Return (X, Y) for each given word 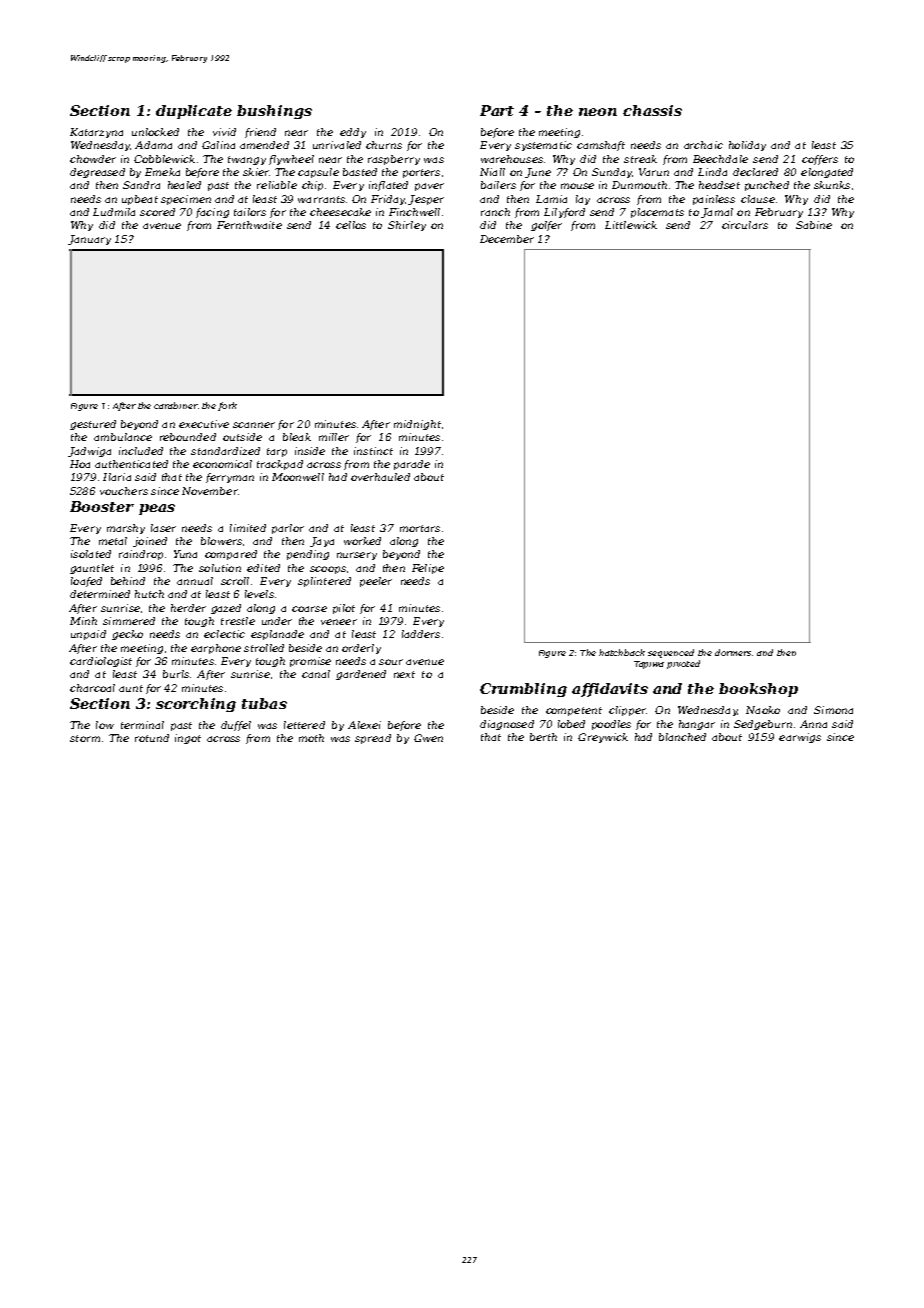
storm (85, 738)
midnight (417, 425)
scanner (254, 425)
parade (412, 465)
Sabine (814, 225)
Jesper (426, 200)
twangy (247, 160)
